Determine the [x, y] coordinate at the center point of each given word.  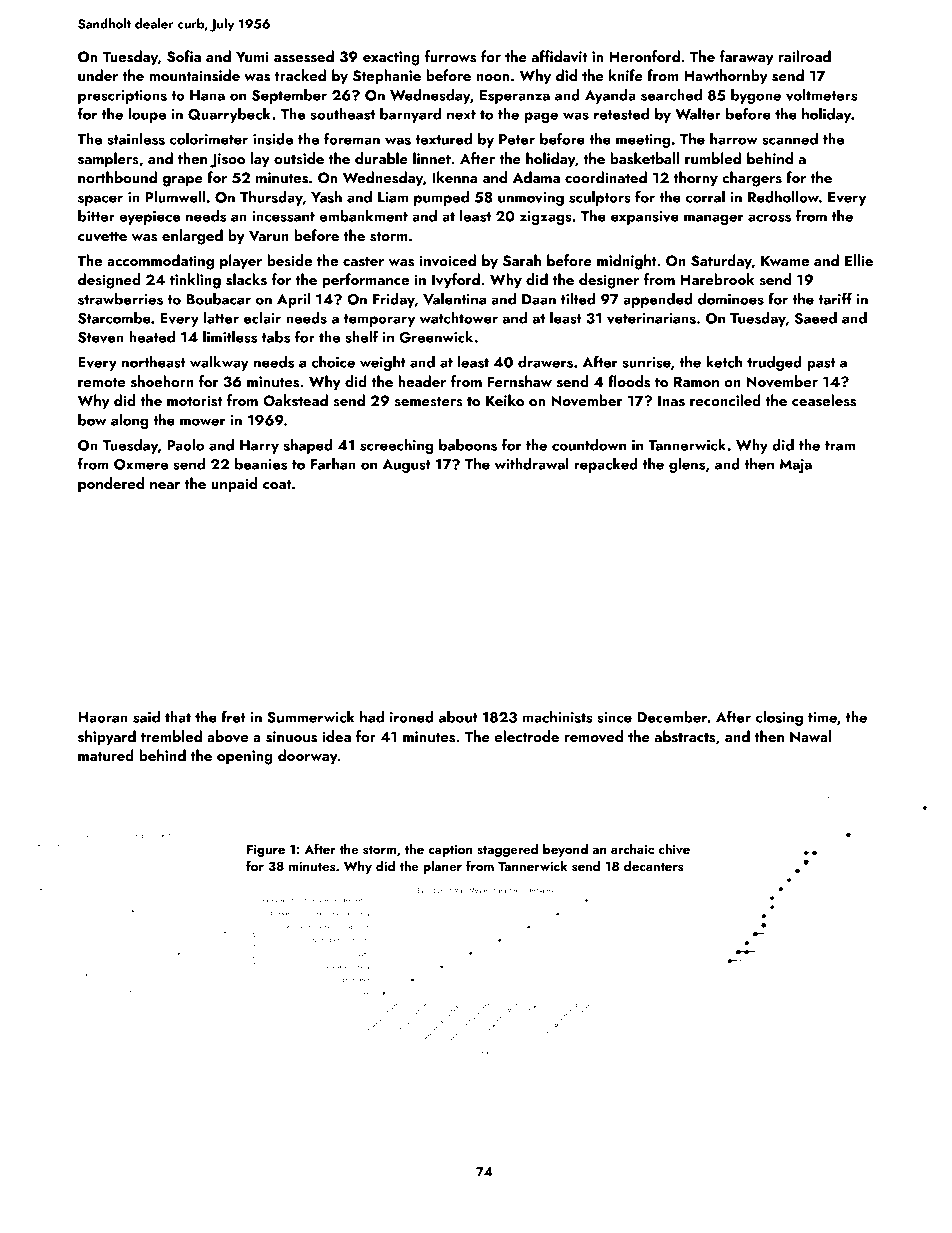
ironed [412, 717]
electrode [527, 736]
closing [779, 718]
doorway [308, 757]
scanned [790, 139]
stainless [136, 139]
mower [203, 422]
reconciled [725, 400]
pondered [111, 485]
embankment [363, 216]
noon [493, 77]
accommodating [160, 262]
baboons [468, 445]
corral [705, 197]
